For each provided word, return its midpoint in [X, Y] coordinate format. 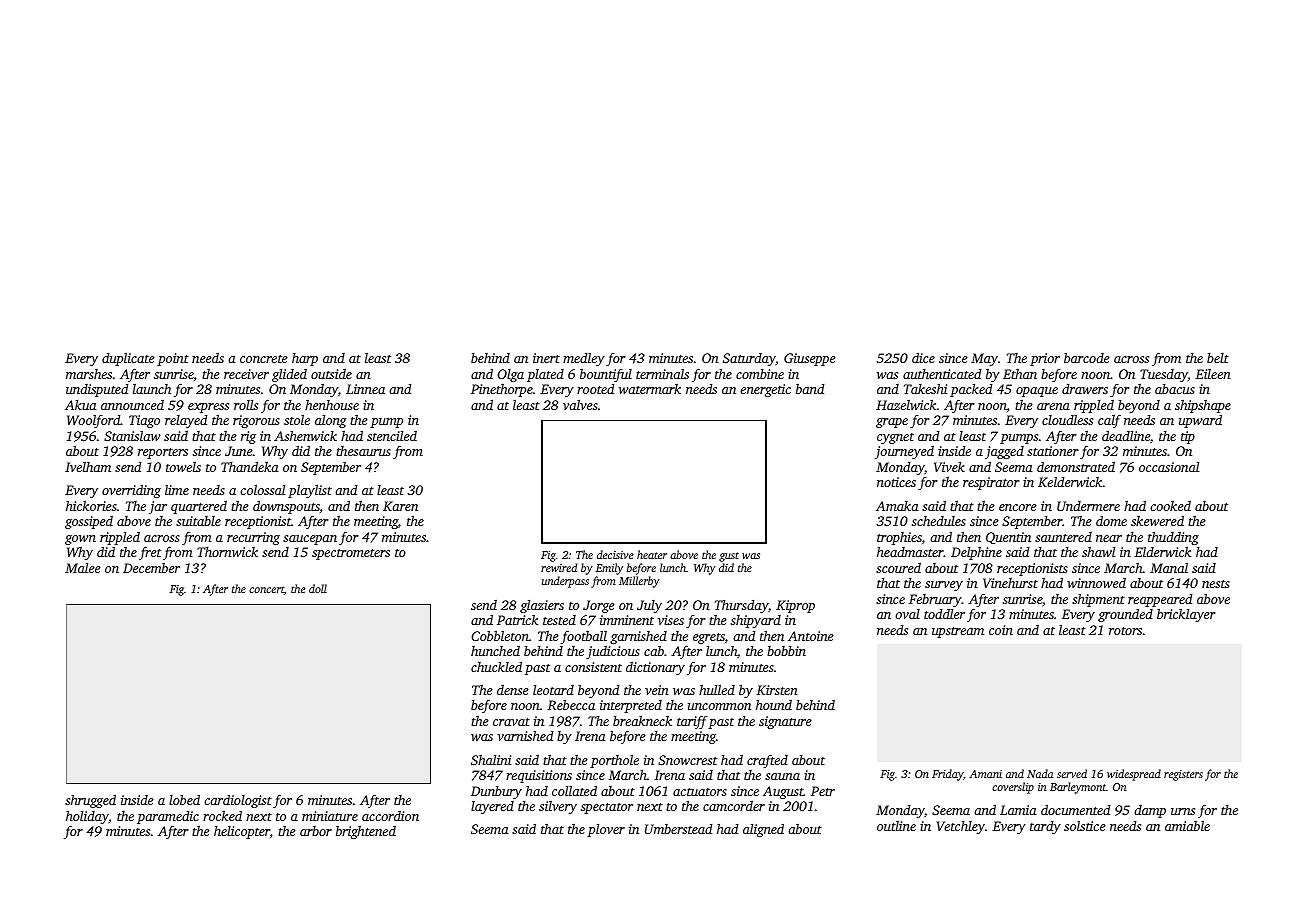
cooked [1170, 506]
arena [1053, 406]
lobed [184, 799]
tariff [692, 722]
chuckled [496, 666]
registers [1183, 775]
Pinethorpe [502, 390]
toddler [944, 614]
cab [654, 651]
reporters [163, 453]
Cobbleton [500, 635]
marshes [89, 374]
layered [492, 807]
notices [896, 482]
